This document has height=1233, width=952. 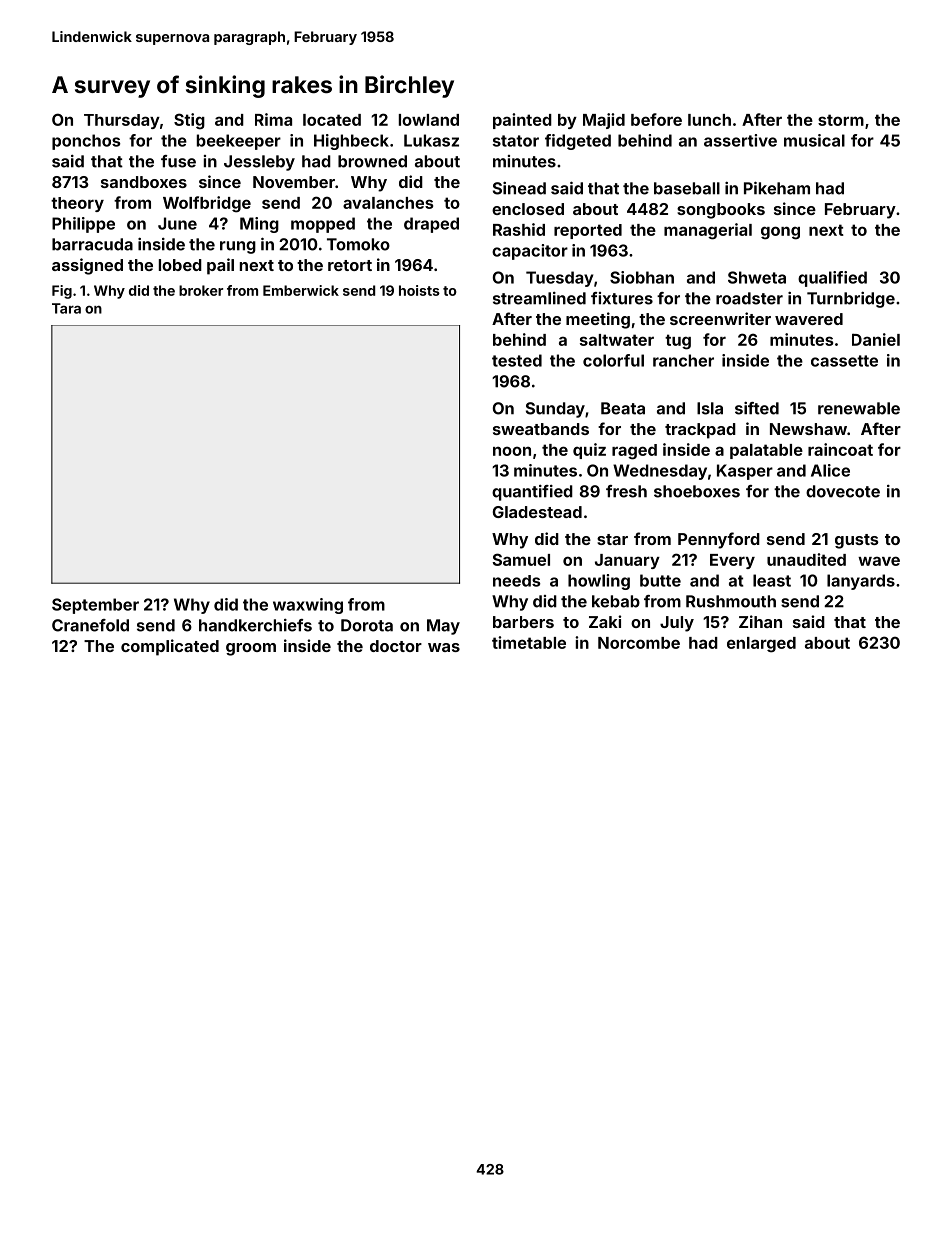 What do you see at coordinates (273, 119) in the document?
I see `Rima` at bounding box center [273, 119].
